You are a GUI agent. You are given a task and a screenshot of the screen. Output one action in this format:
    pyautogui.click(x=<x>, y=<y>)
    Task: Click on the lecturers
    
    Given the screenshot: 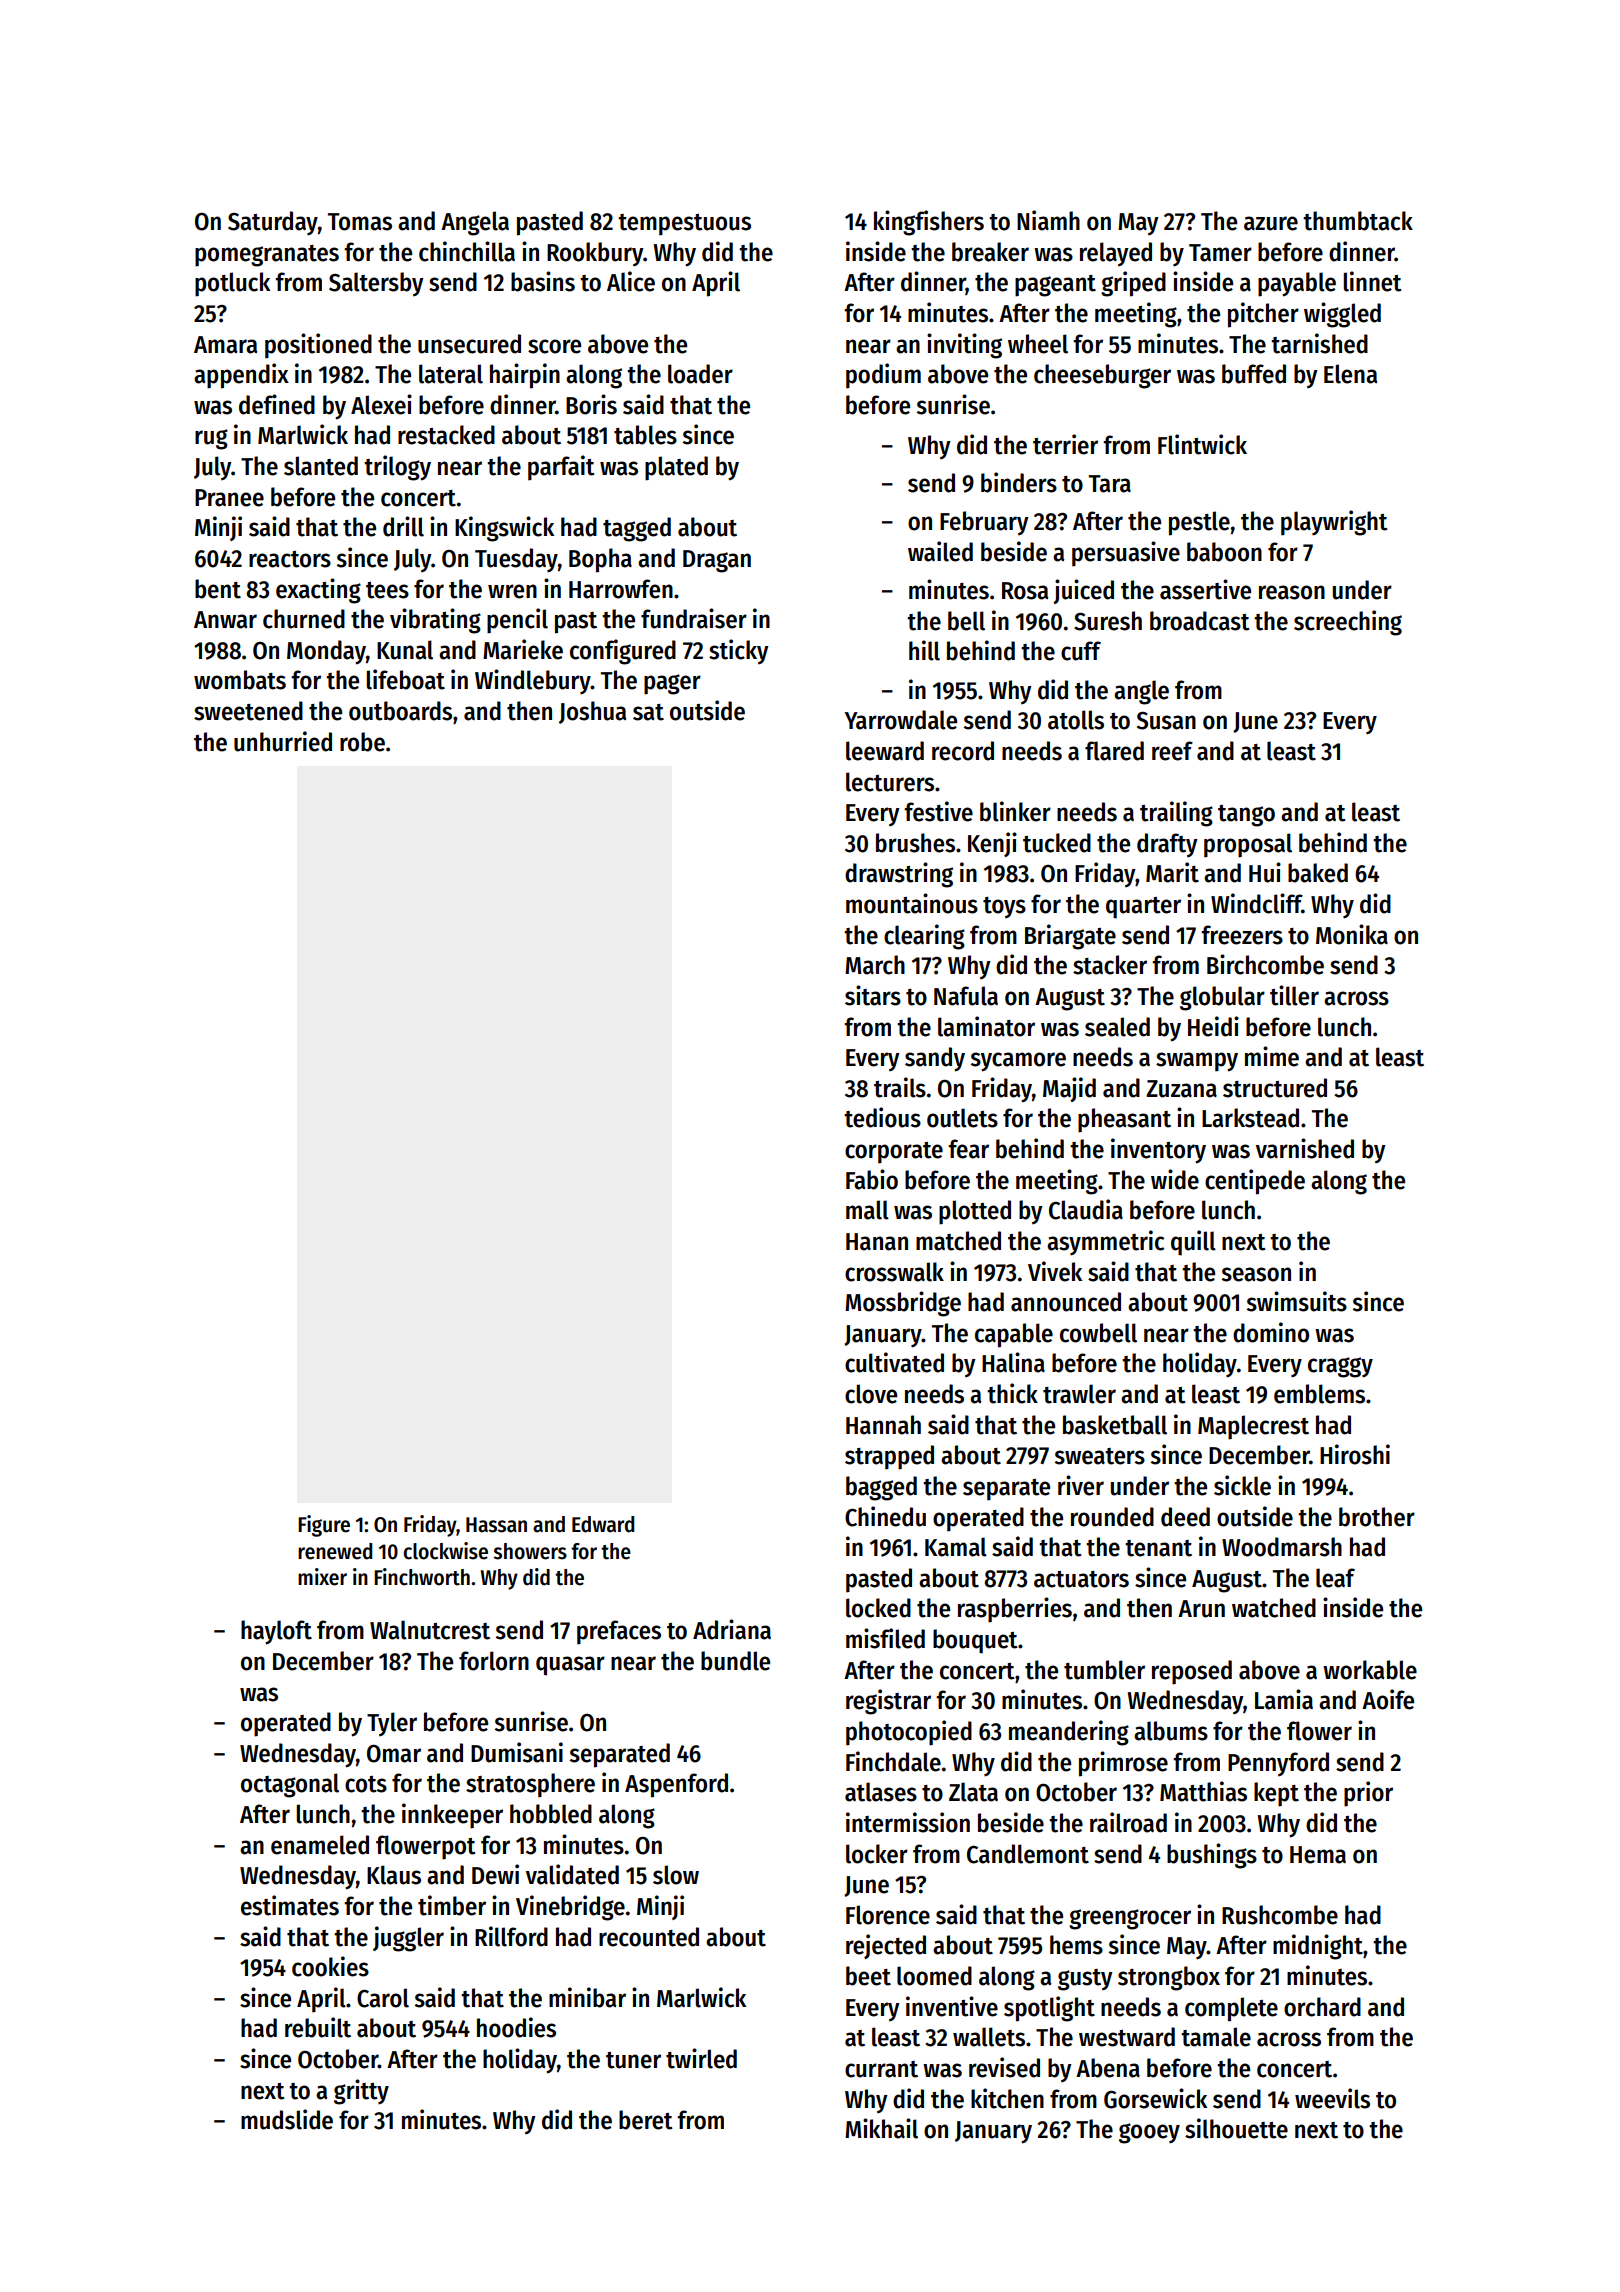 What is the action you would take?
    pyautogui.click(x=890, y=782)
